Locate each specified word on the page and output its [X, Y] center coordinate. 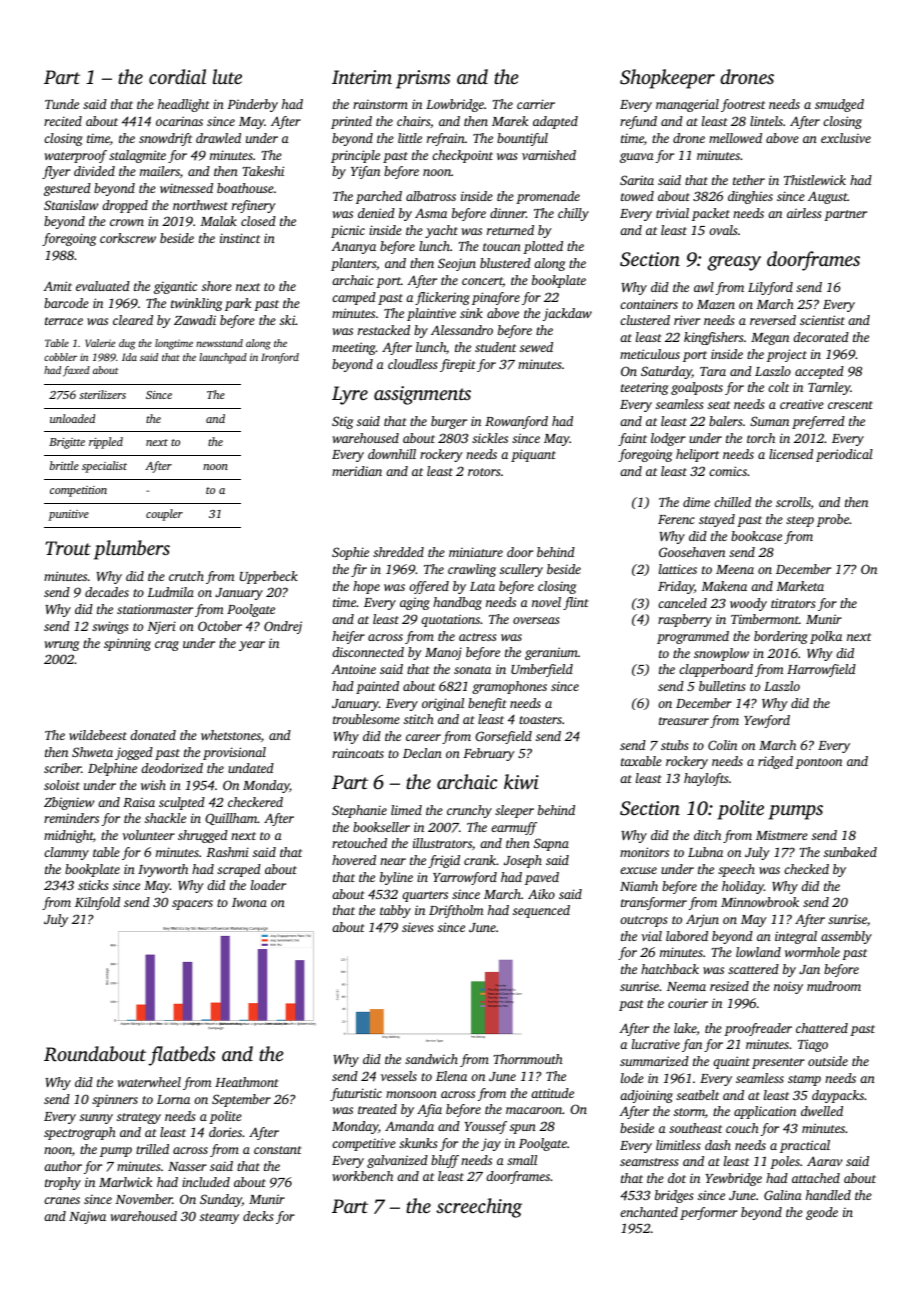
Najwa [87, 1217]
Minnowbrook [760, 902]
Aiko [541, 894]
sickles [490, 438]
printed [351, 122]
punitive [68, 515]
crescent [850, 405]
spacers [192, 905]
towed [637, 196]
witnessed [186, 188]
